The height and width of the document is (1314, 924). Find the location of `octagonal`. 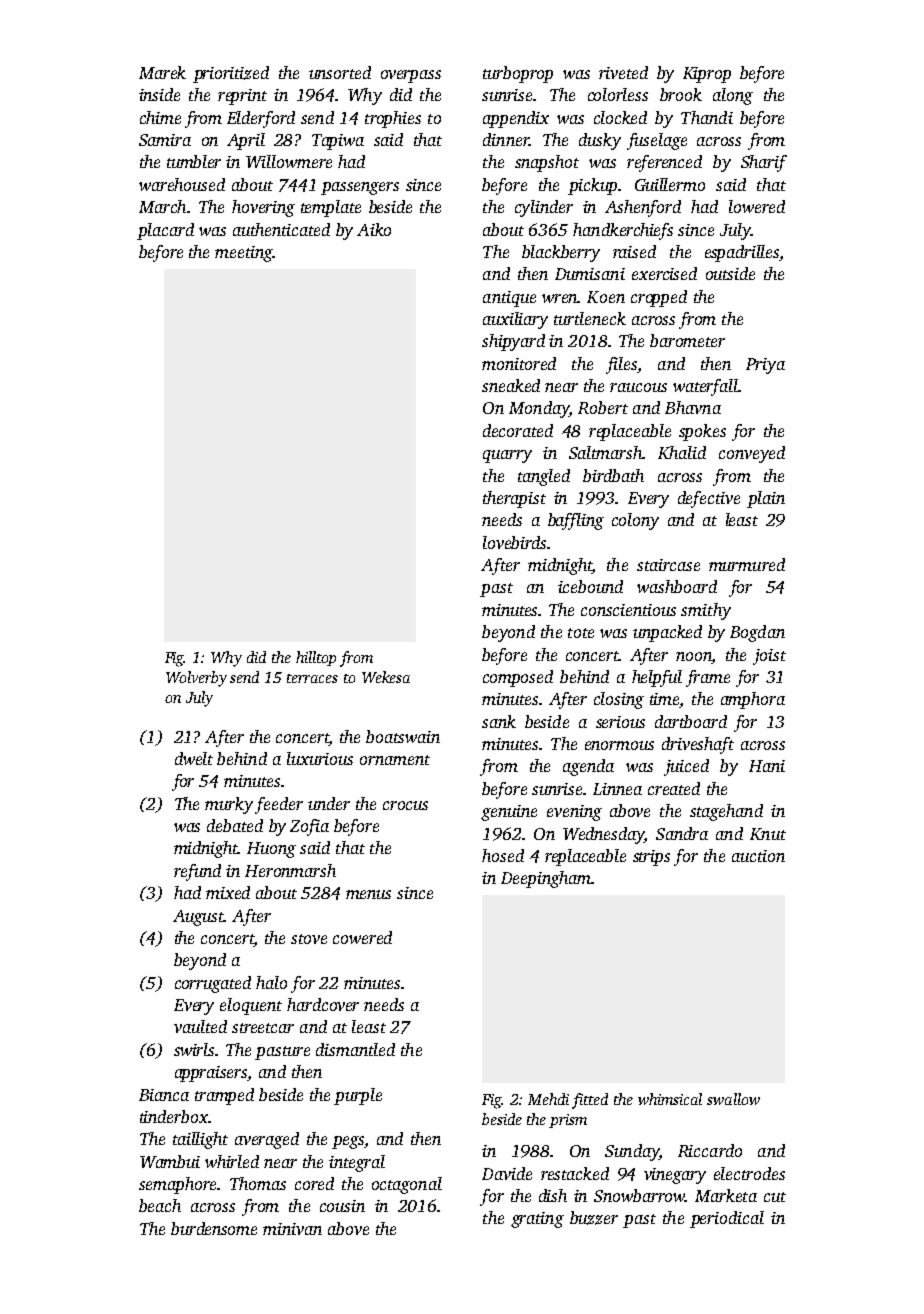

octagonal is located at coordinates (407, 1185).
